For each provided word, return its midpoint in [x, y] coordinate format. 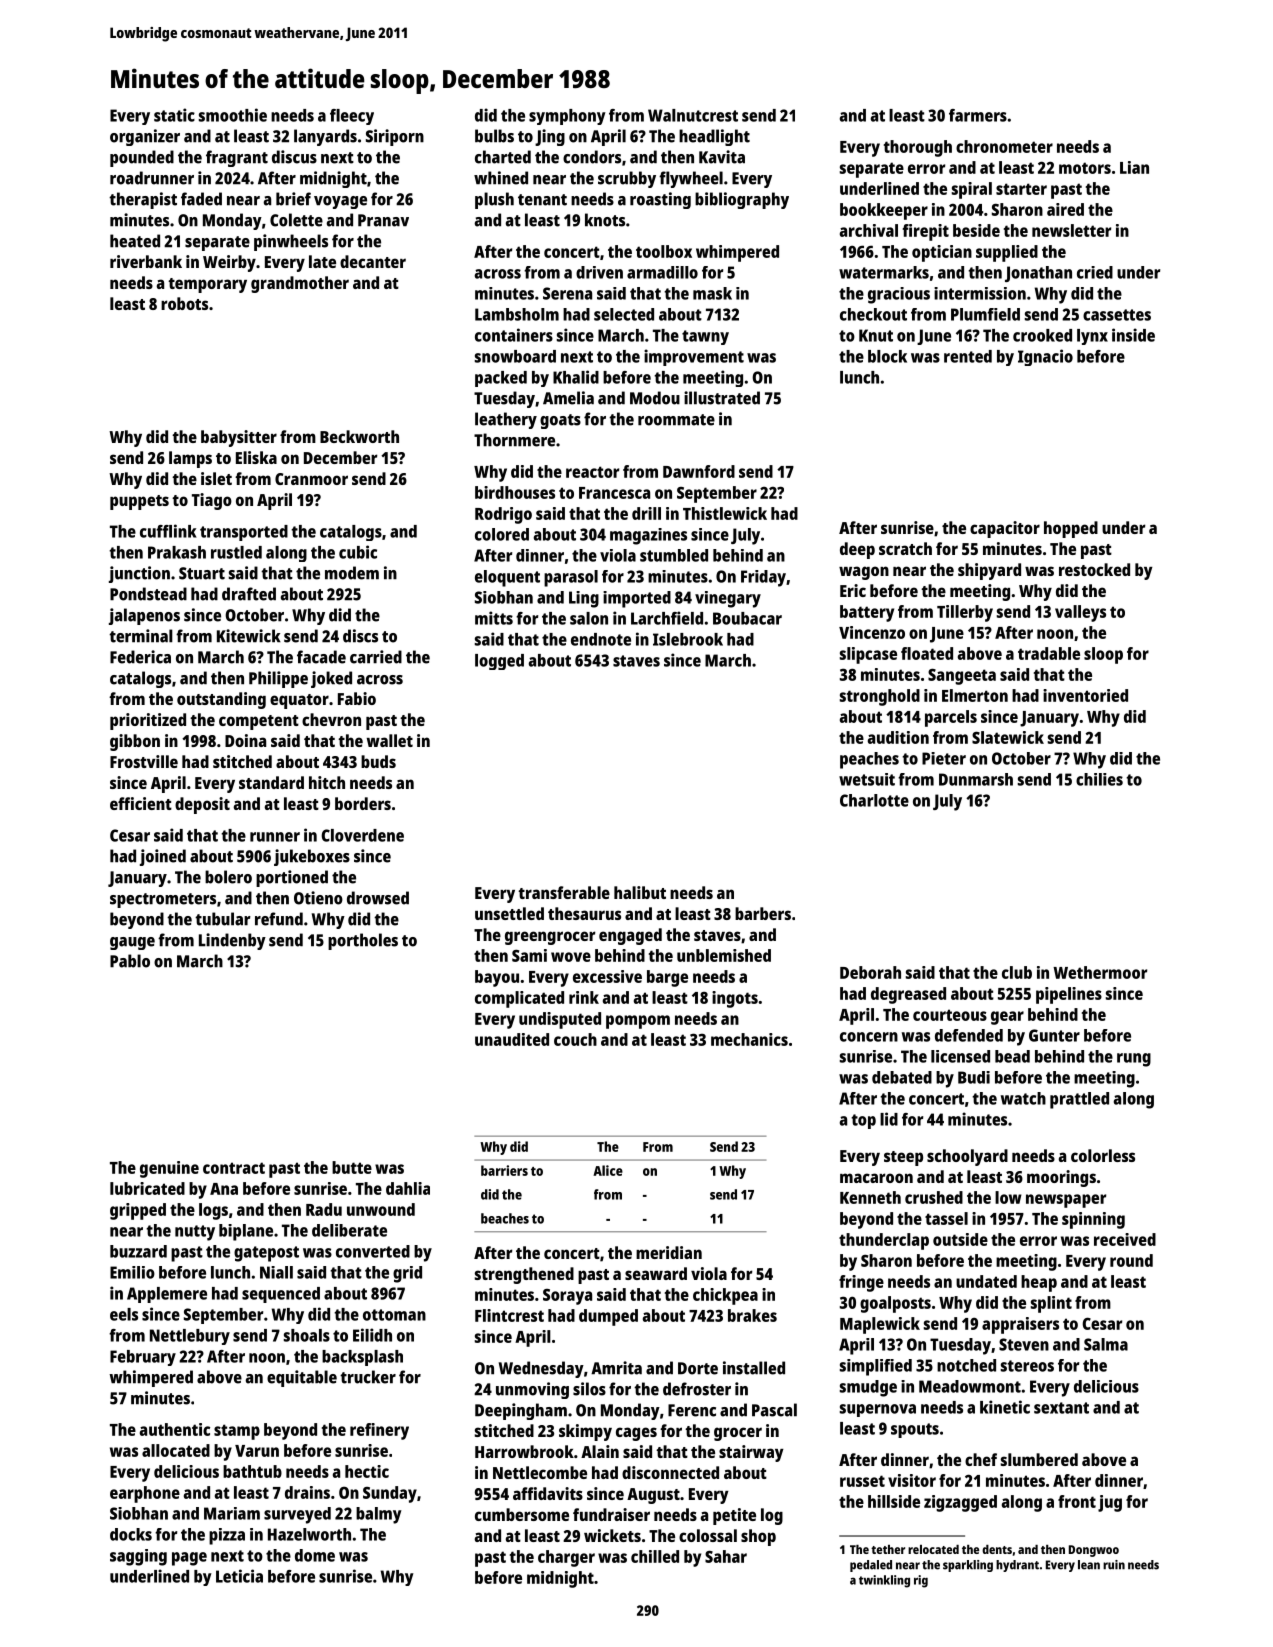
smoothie [233, 115]
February [143, 1358]
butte [352, 1167]
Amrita [616, 1368]
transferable [564, 892]
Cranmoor [311, 479]
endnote [601, 639]
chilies [1099, 779]
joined [163, 857]
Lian [1134, 167]
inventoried [1085, 695]
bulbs [494, 136]
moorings [1061, 1178]
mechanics [749, 1039]
